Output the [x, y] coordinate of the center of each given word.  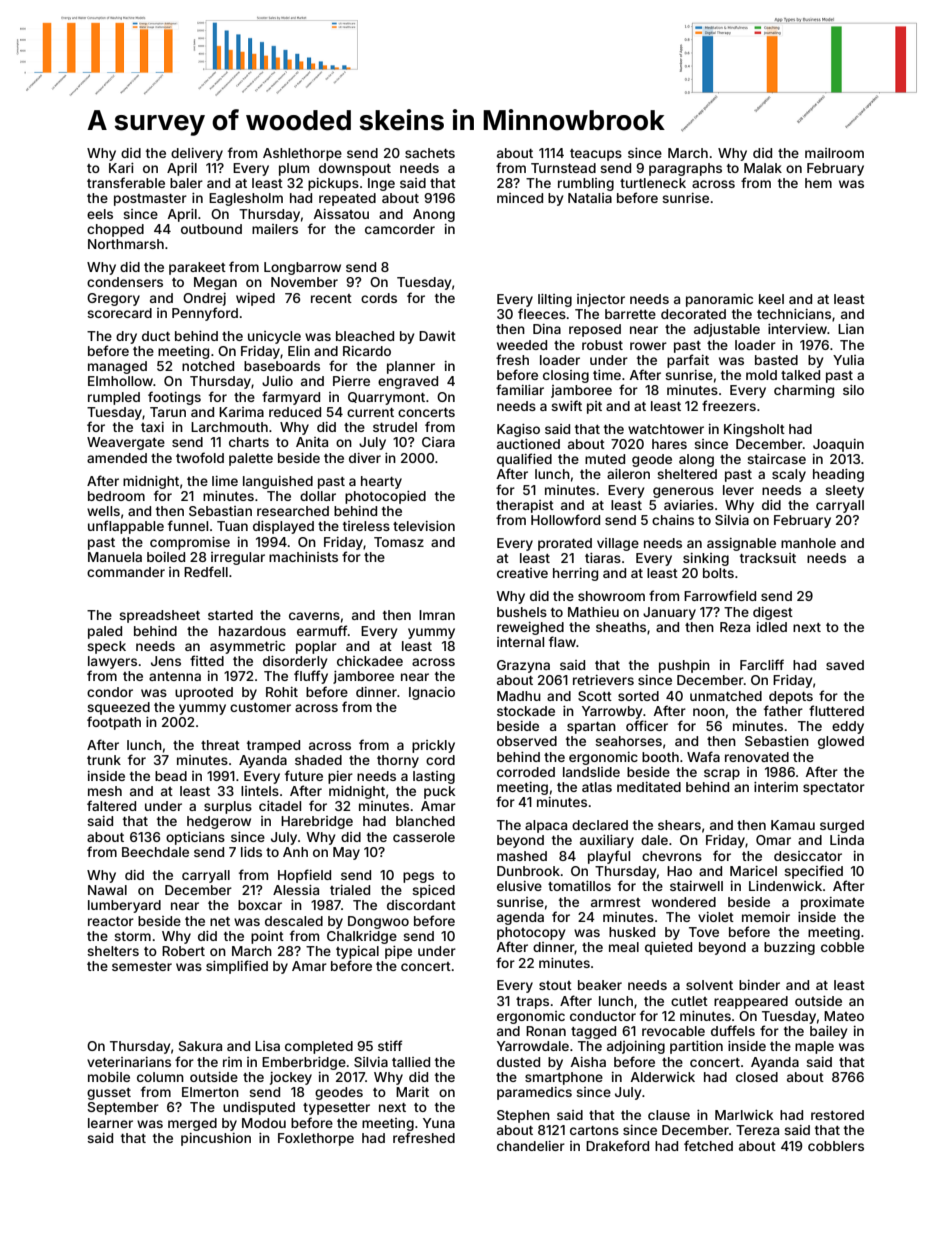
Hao [679, 871]
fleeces [542, 313]
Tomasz [399, 542]
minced [520, 198]
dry [126, 337]
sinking [706, 559]
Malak [763, 168]
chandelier [531, 1146]
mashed [522, 856]
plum [294, 169]
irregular [238, 558]
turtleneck [653, 183]
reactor [111, 921]
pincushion [216, 1139]
